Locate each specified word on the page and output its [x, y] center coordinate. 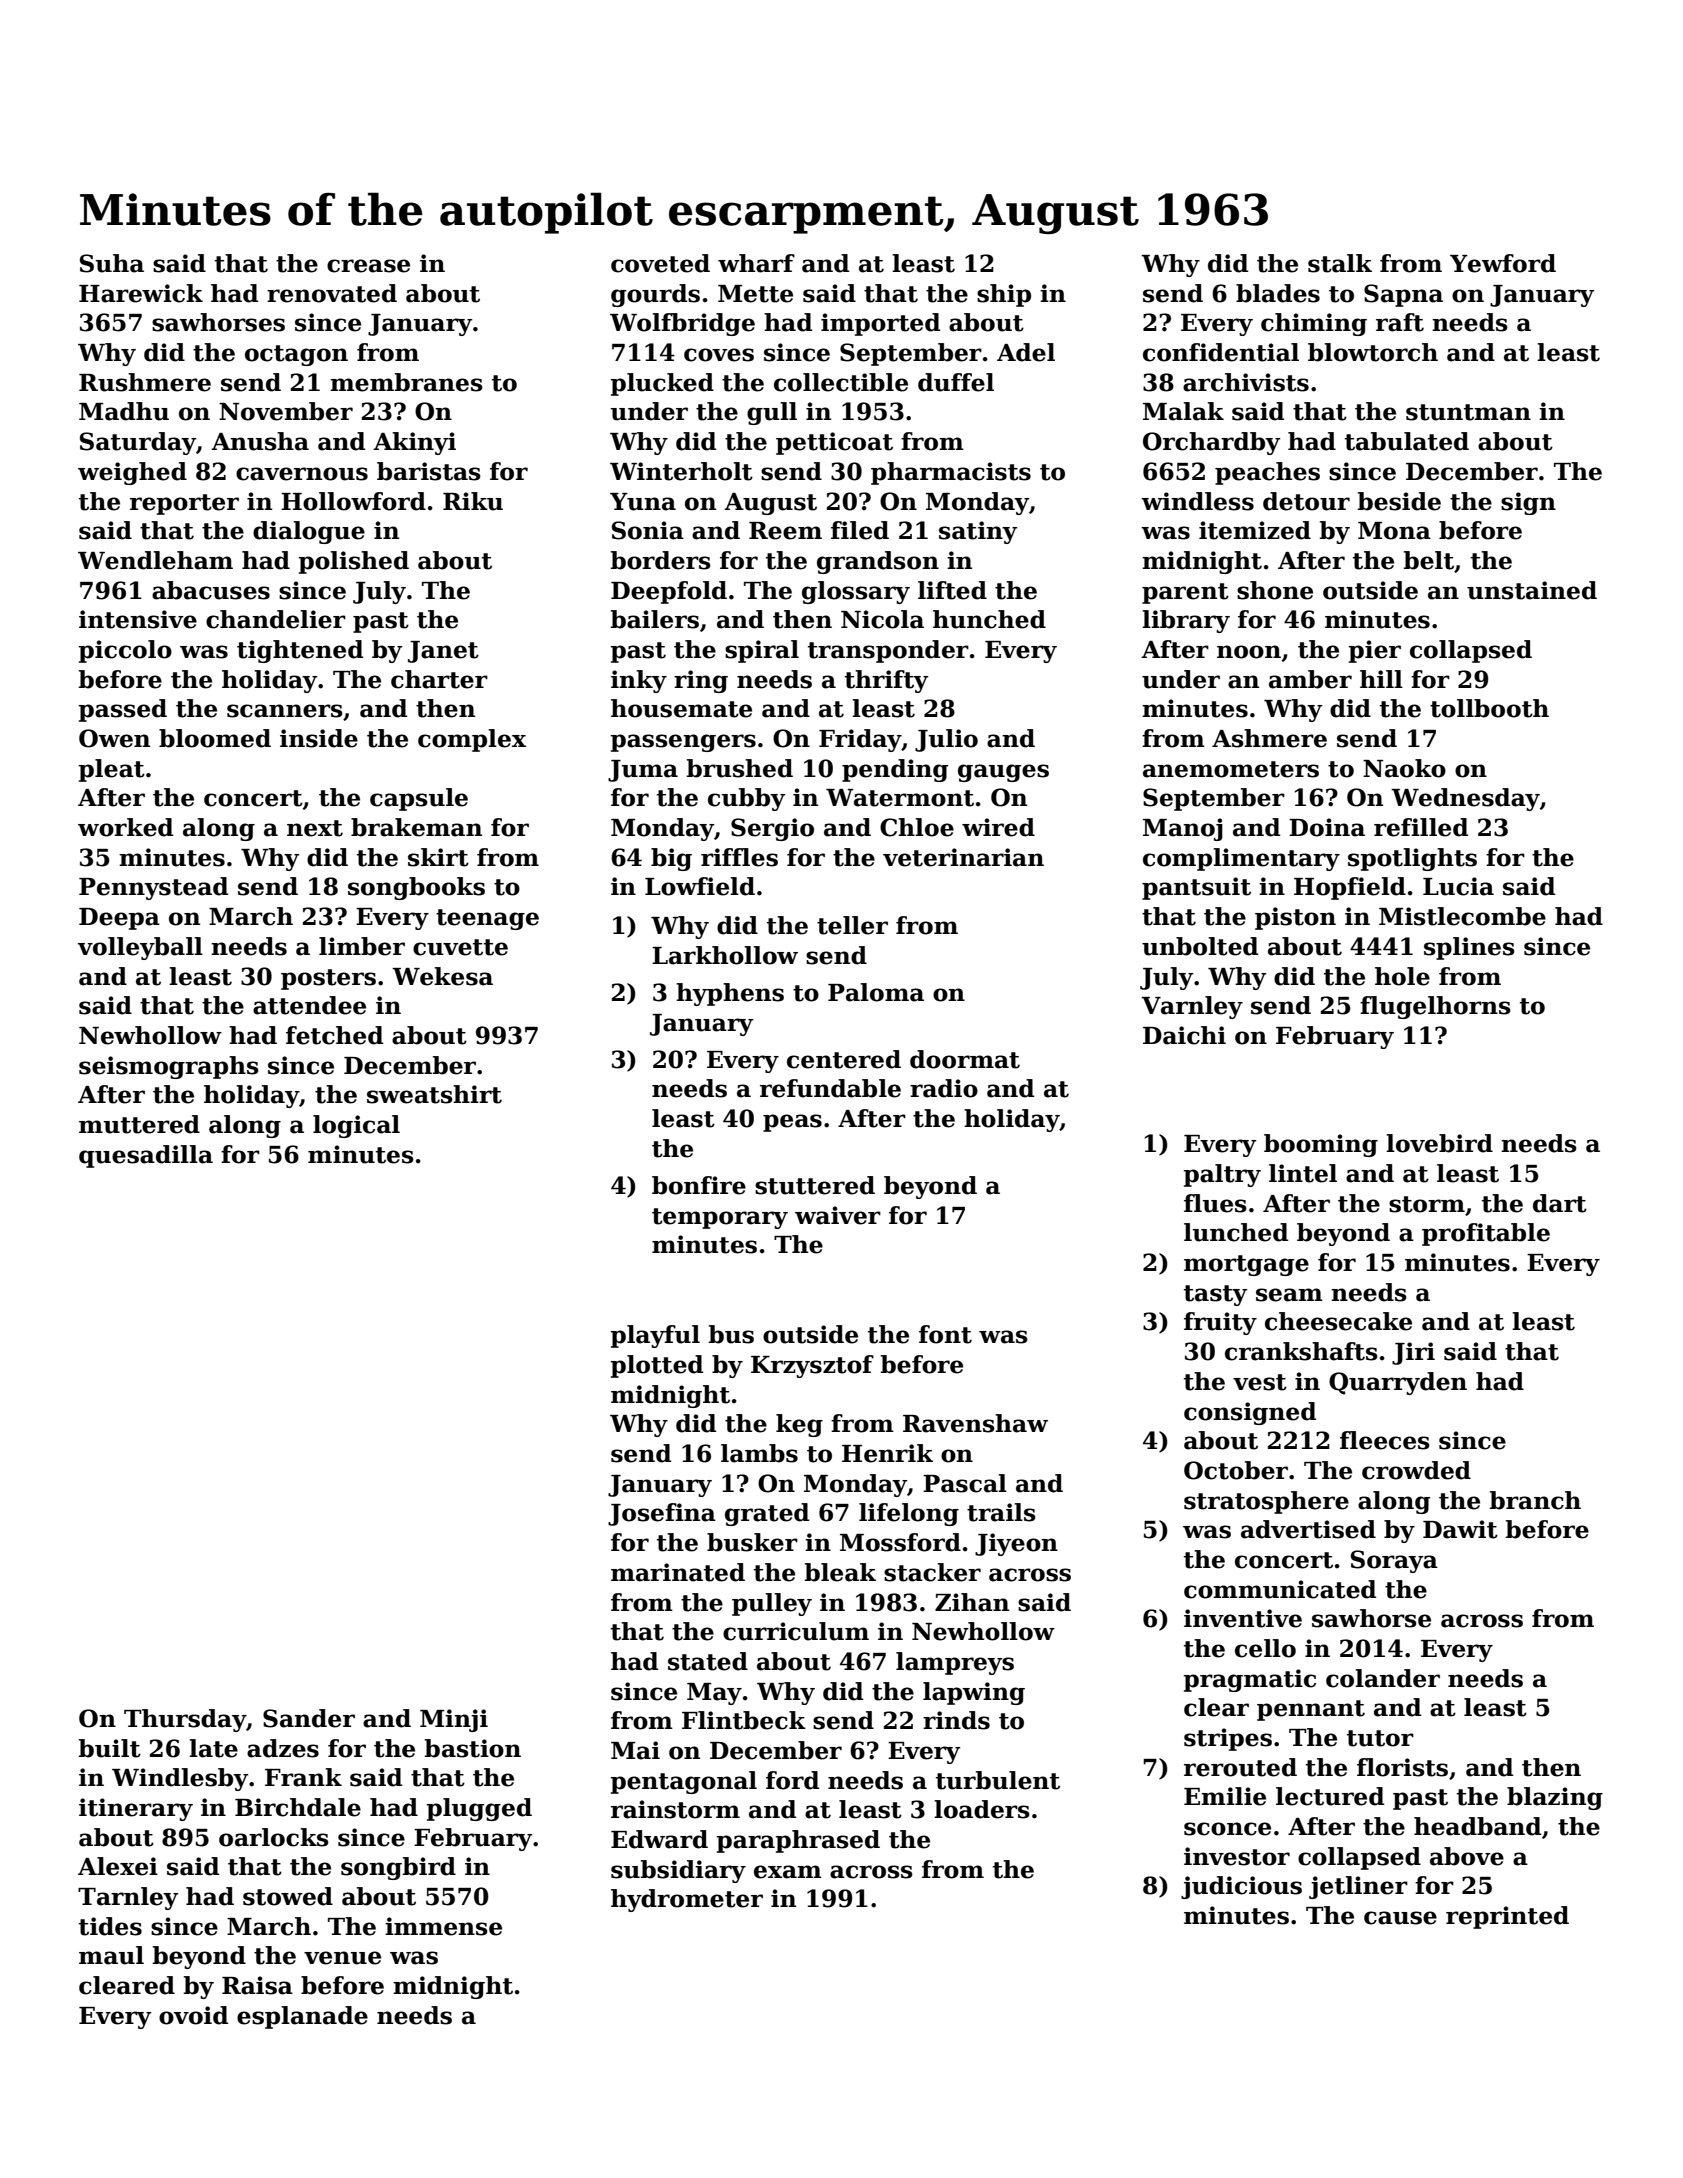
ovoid [193, 2015]
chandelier [276, 619]
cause [1400, 1918]
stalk [1340, 263]
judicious [1241, 1887]
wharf [756, 263]
